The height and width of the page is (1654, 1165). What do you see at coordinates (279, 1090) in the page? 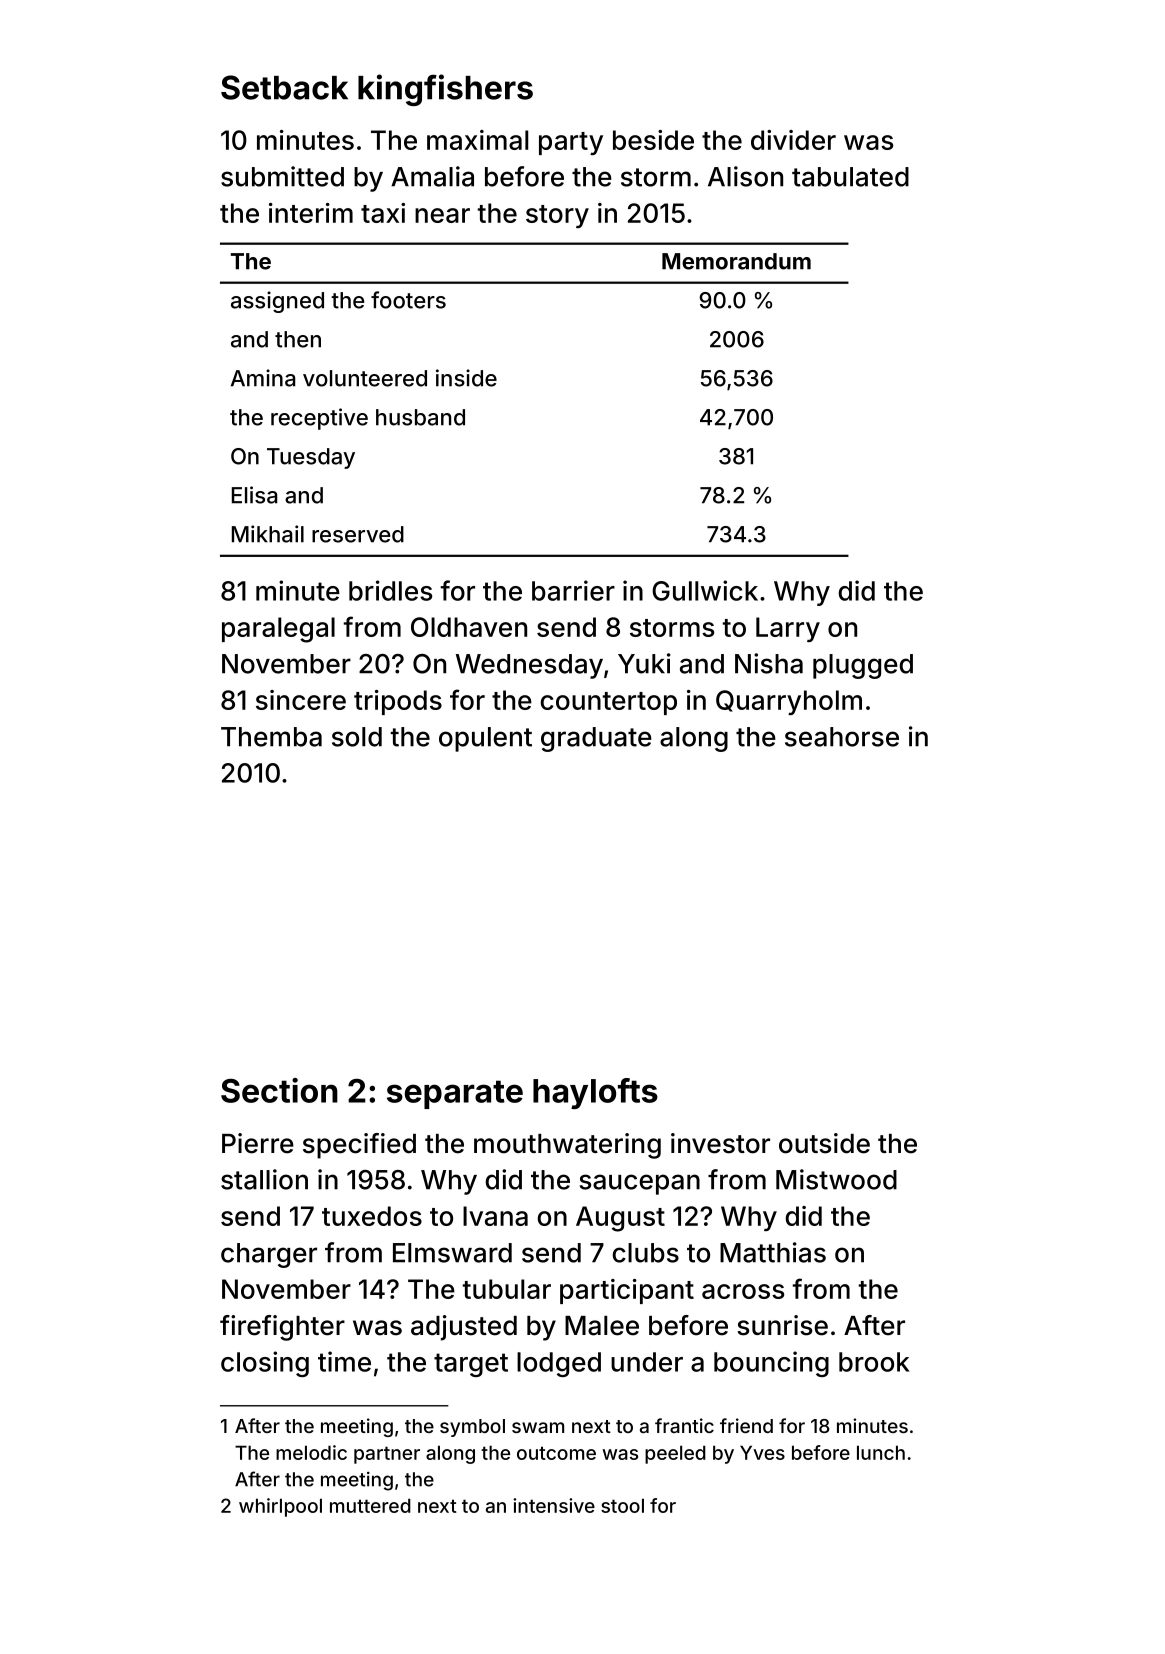
I see `Section` at bounding box center [279, 1090].
